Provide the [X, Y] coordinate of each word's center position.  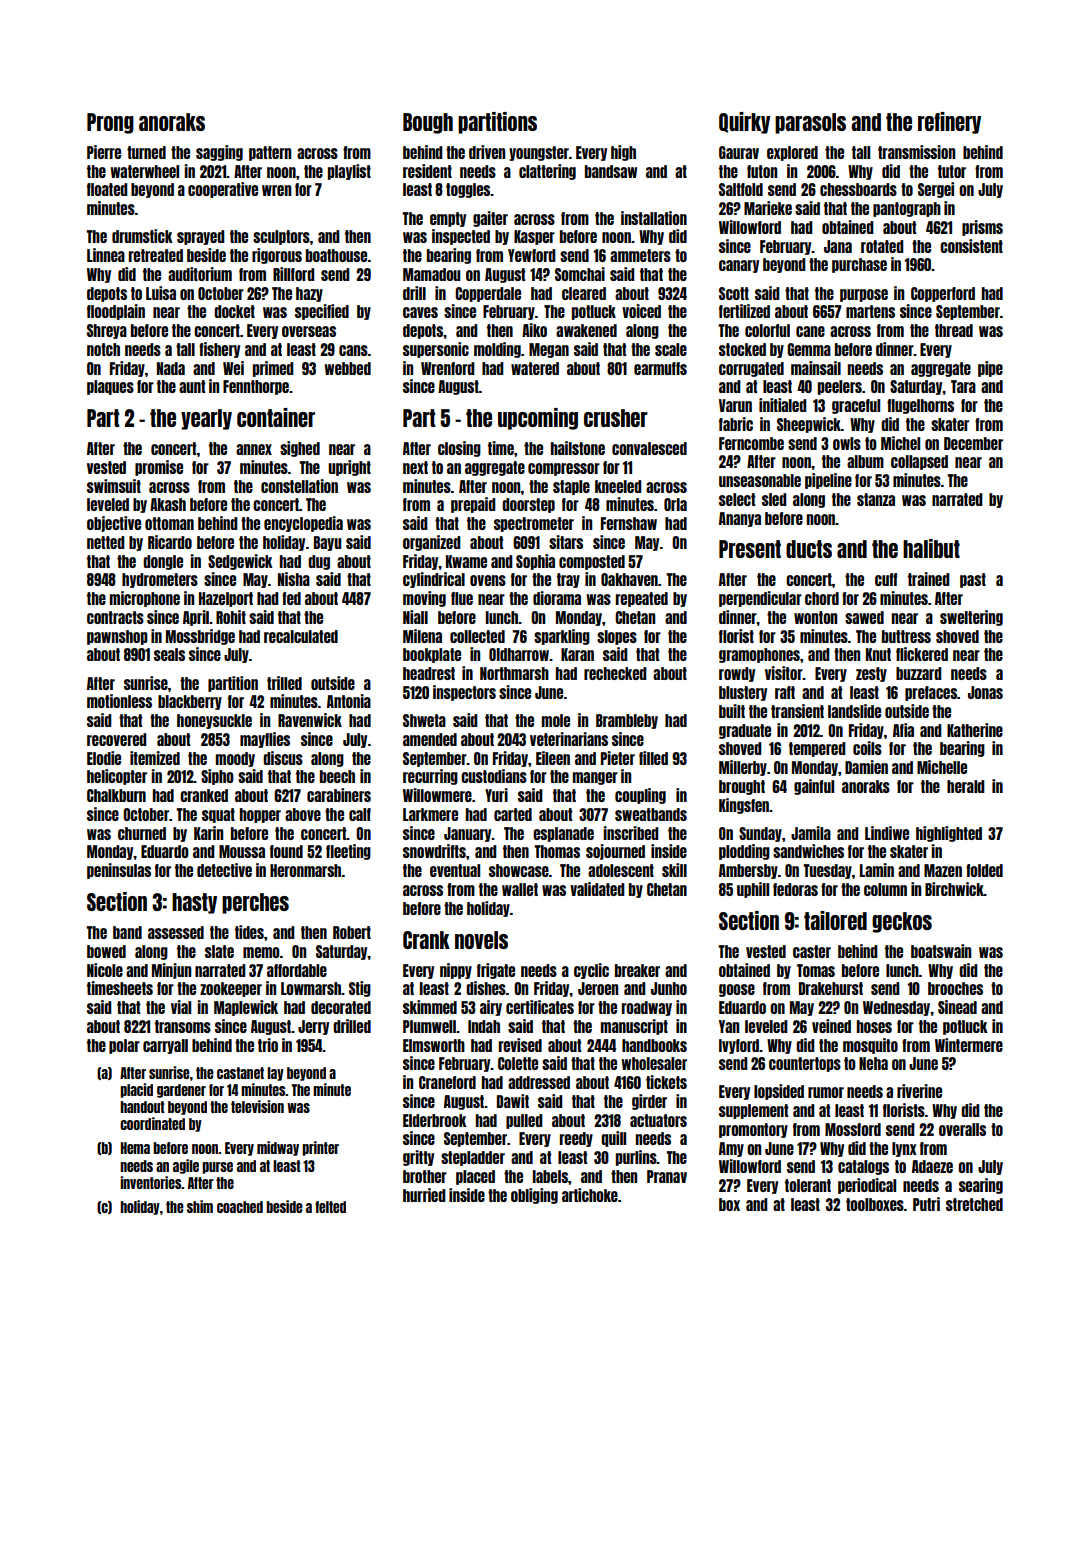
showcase [519, 870]
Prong [110, 123]
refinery [949, 123]
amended [430, 739]
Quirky [744, 123]
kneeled [618, 486]
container [276, 417]
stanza [876, 499]
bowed [106, 951]
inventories [151, 1182]
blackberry [190, 702]
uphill [753, 890]
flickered [922, 654]
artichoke [590, 1195]
